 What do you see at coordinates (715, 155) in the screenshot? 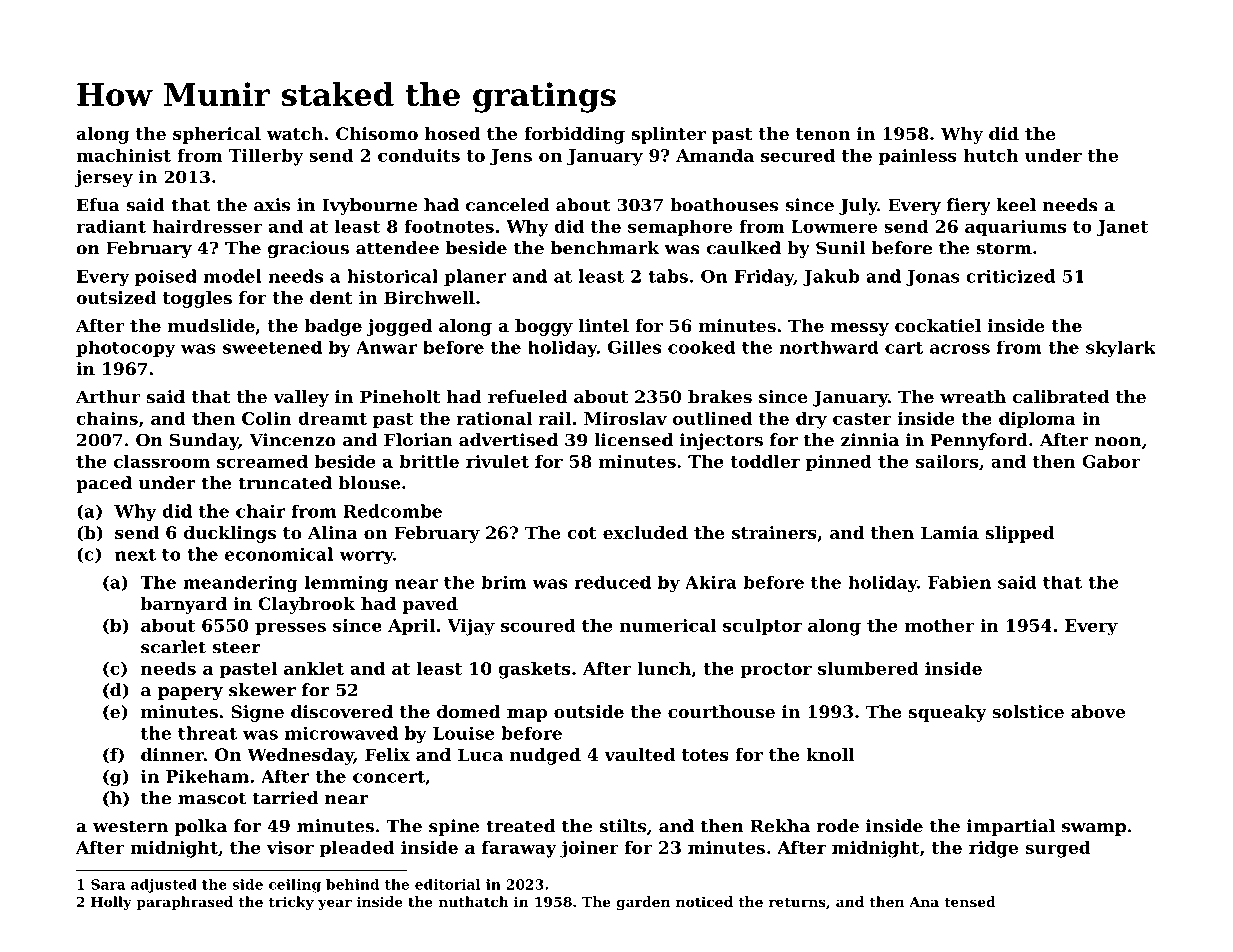
I see `Amanda` at bounding box center [715, 155].
